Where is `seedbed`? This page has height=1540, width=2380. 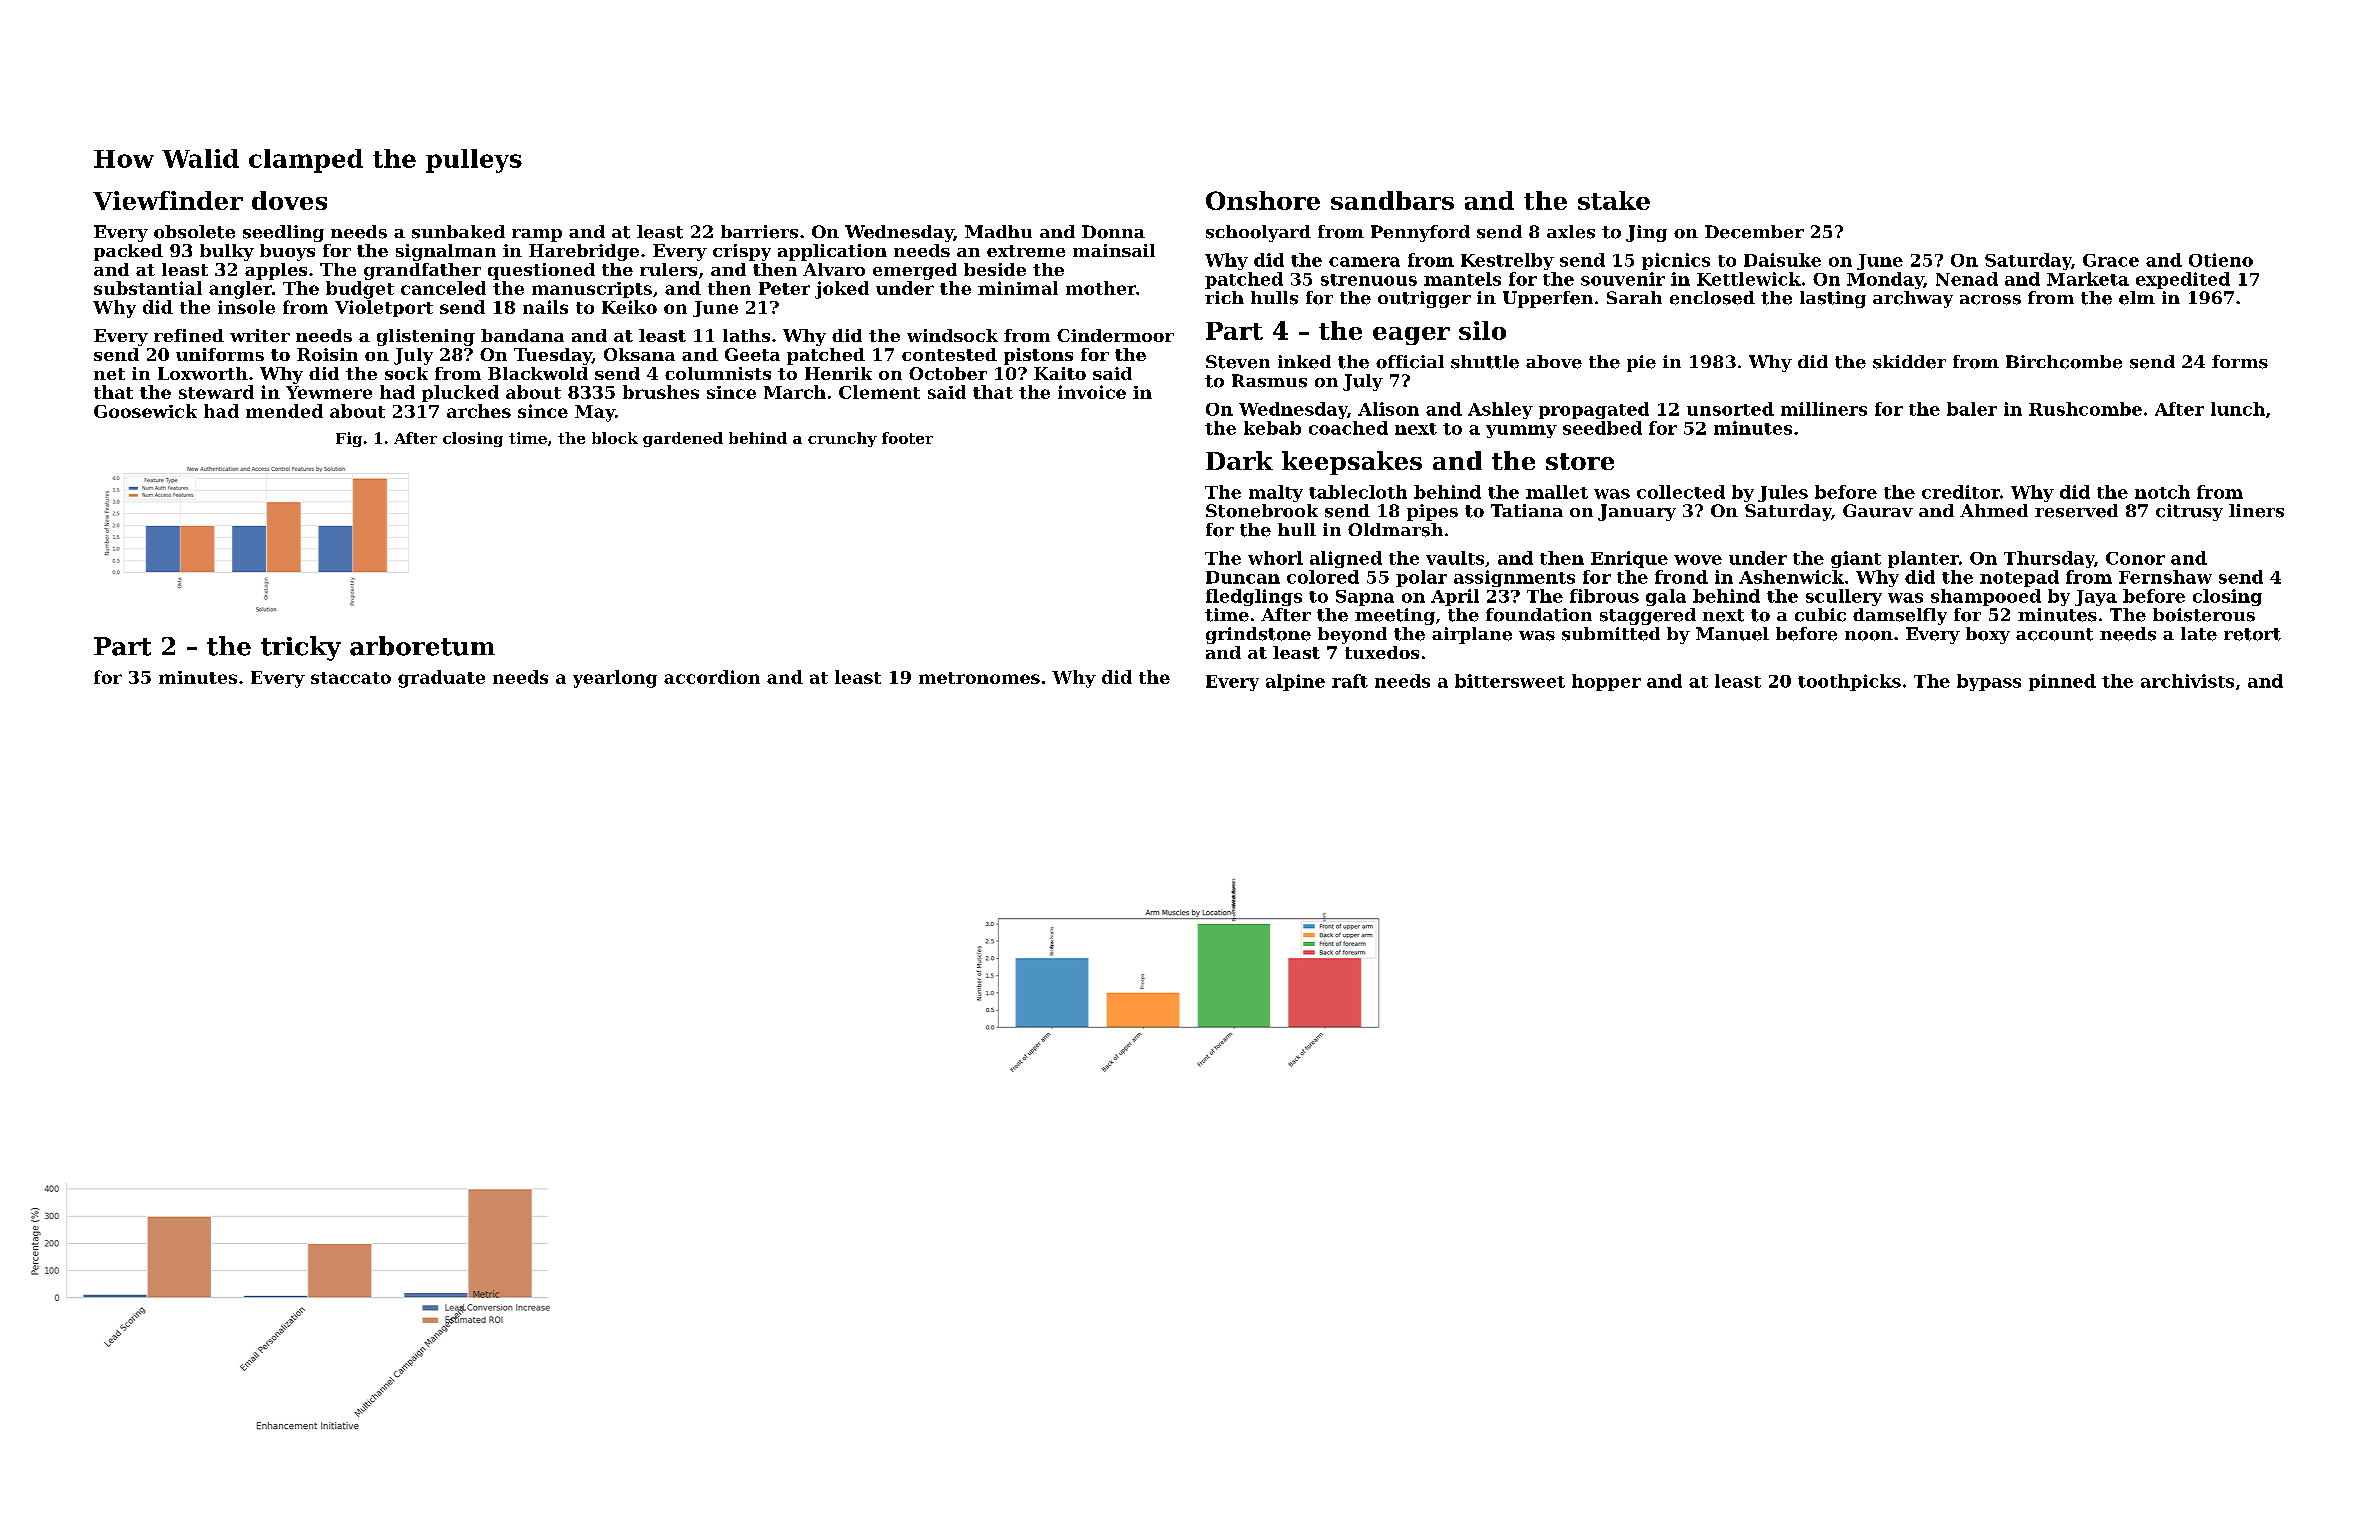
seedbed is located at coordinates (1602, 428).
